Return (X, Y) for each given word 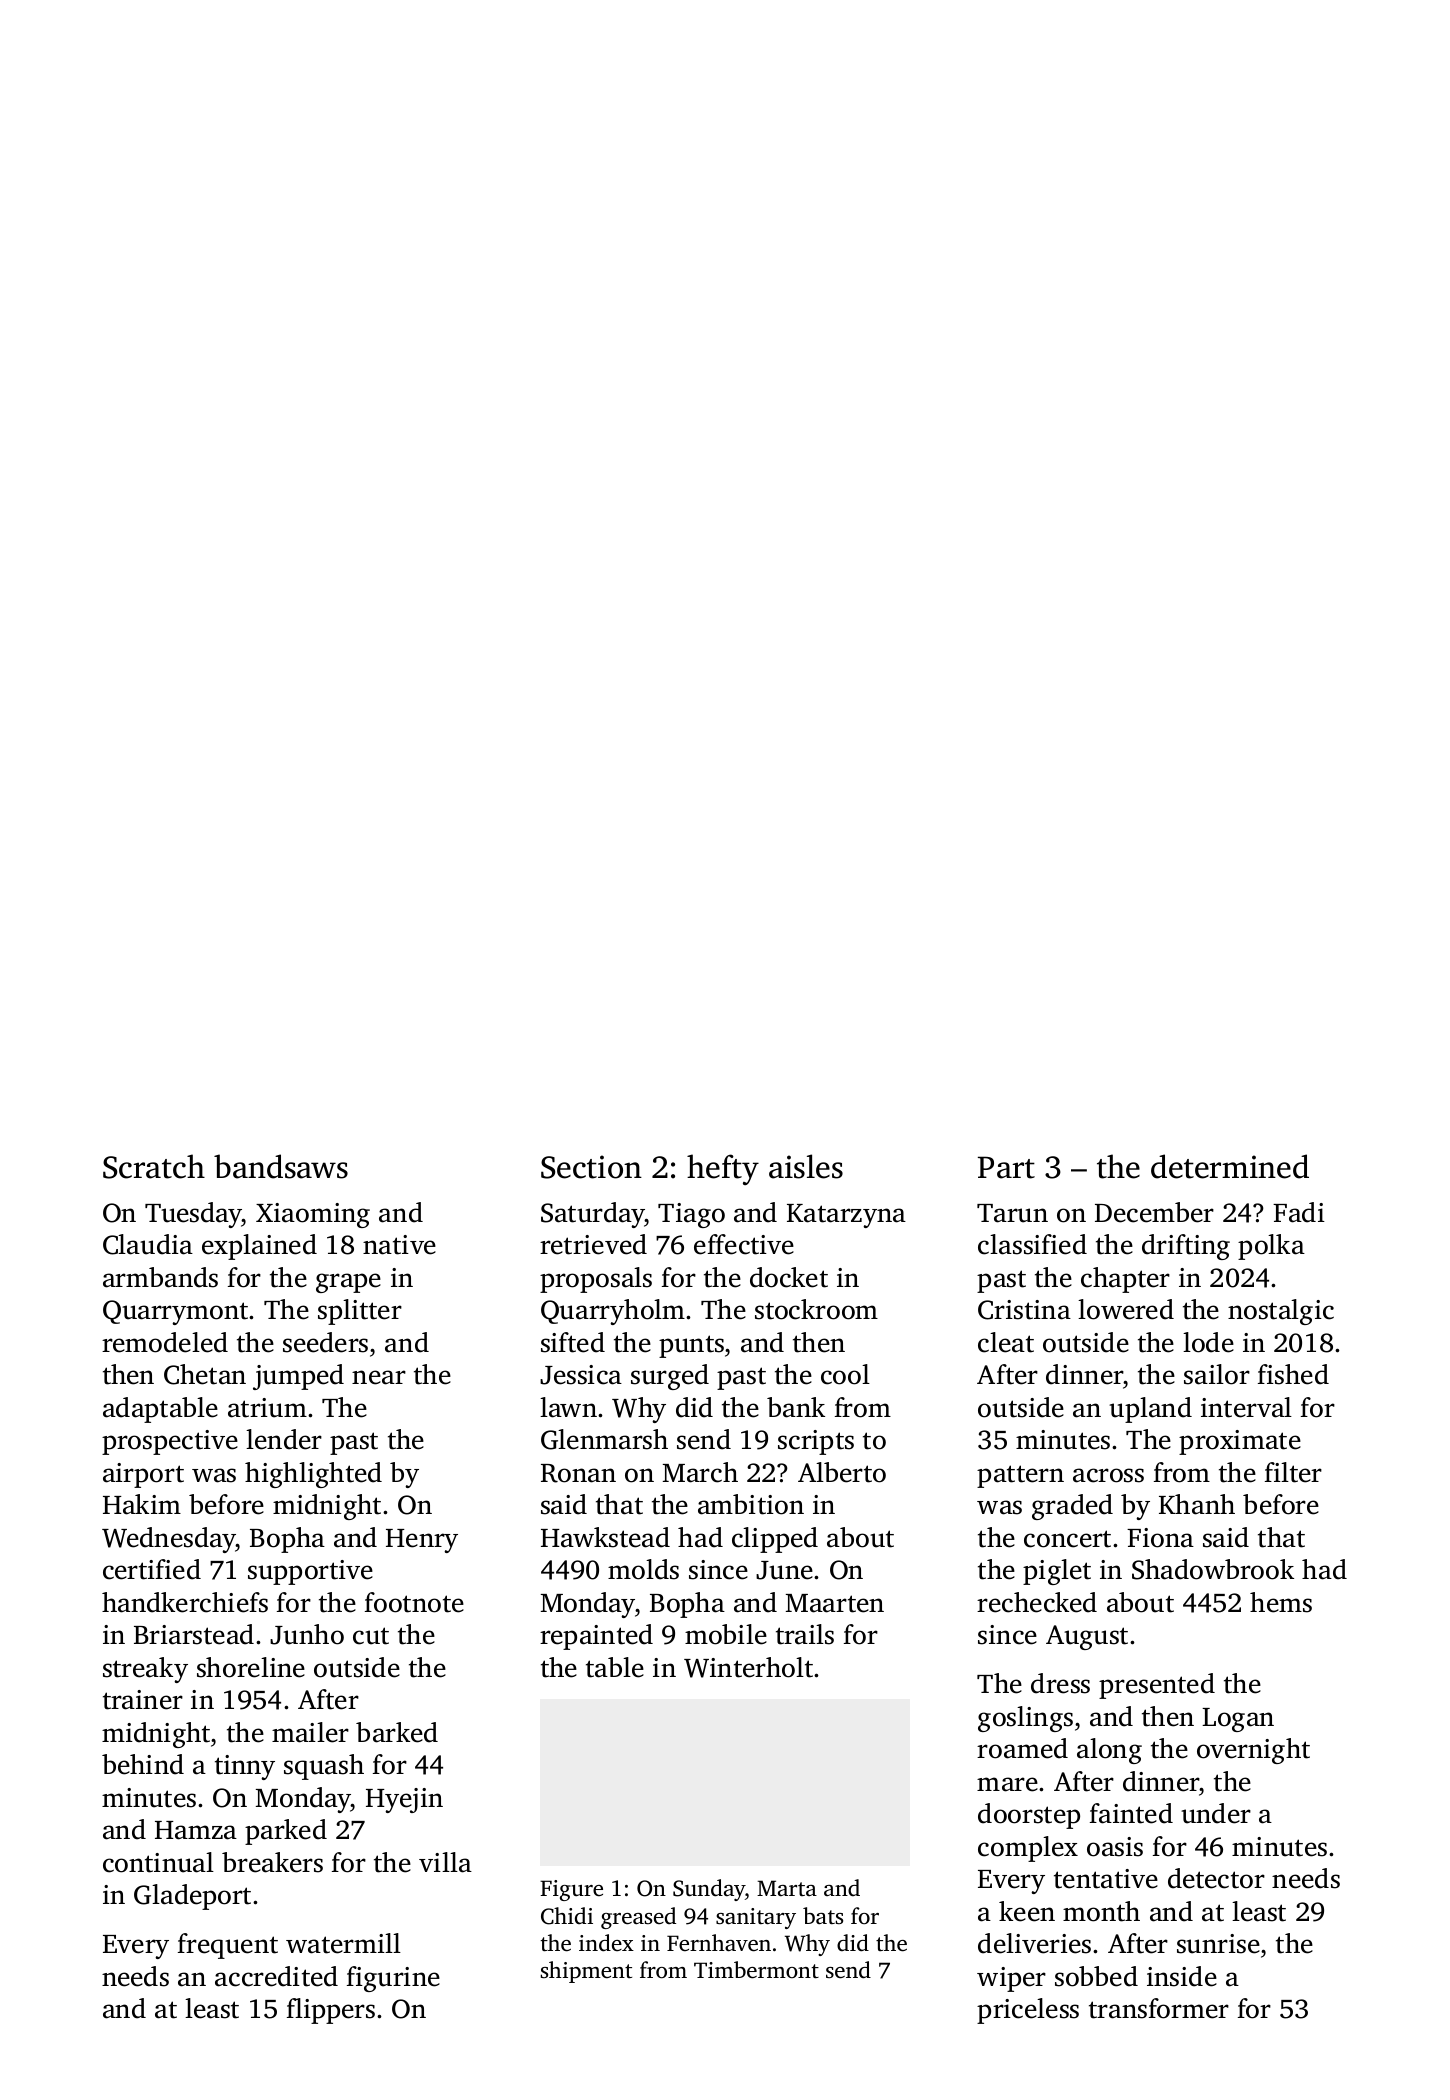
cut (371, 1636)
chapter (1125, 1280)
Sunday (709, 1890)
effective (744, 1244)
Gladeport (192, 1897)
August (1087, 1637)
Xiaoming (313, 1215)
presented (1157, 1686)
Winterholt (748, 1667)
